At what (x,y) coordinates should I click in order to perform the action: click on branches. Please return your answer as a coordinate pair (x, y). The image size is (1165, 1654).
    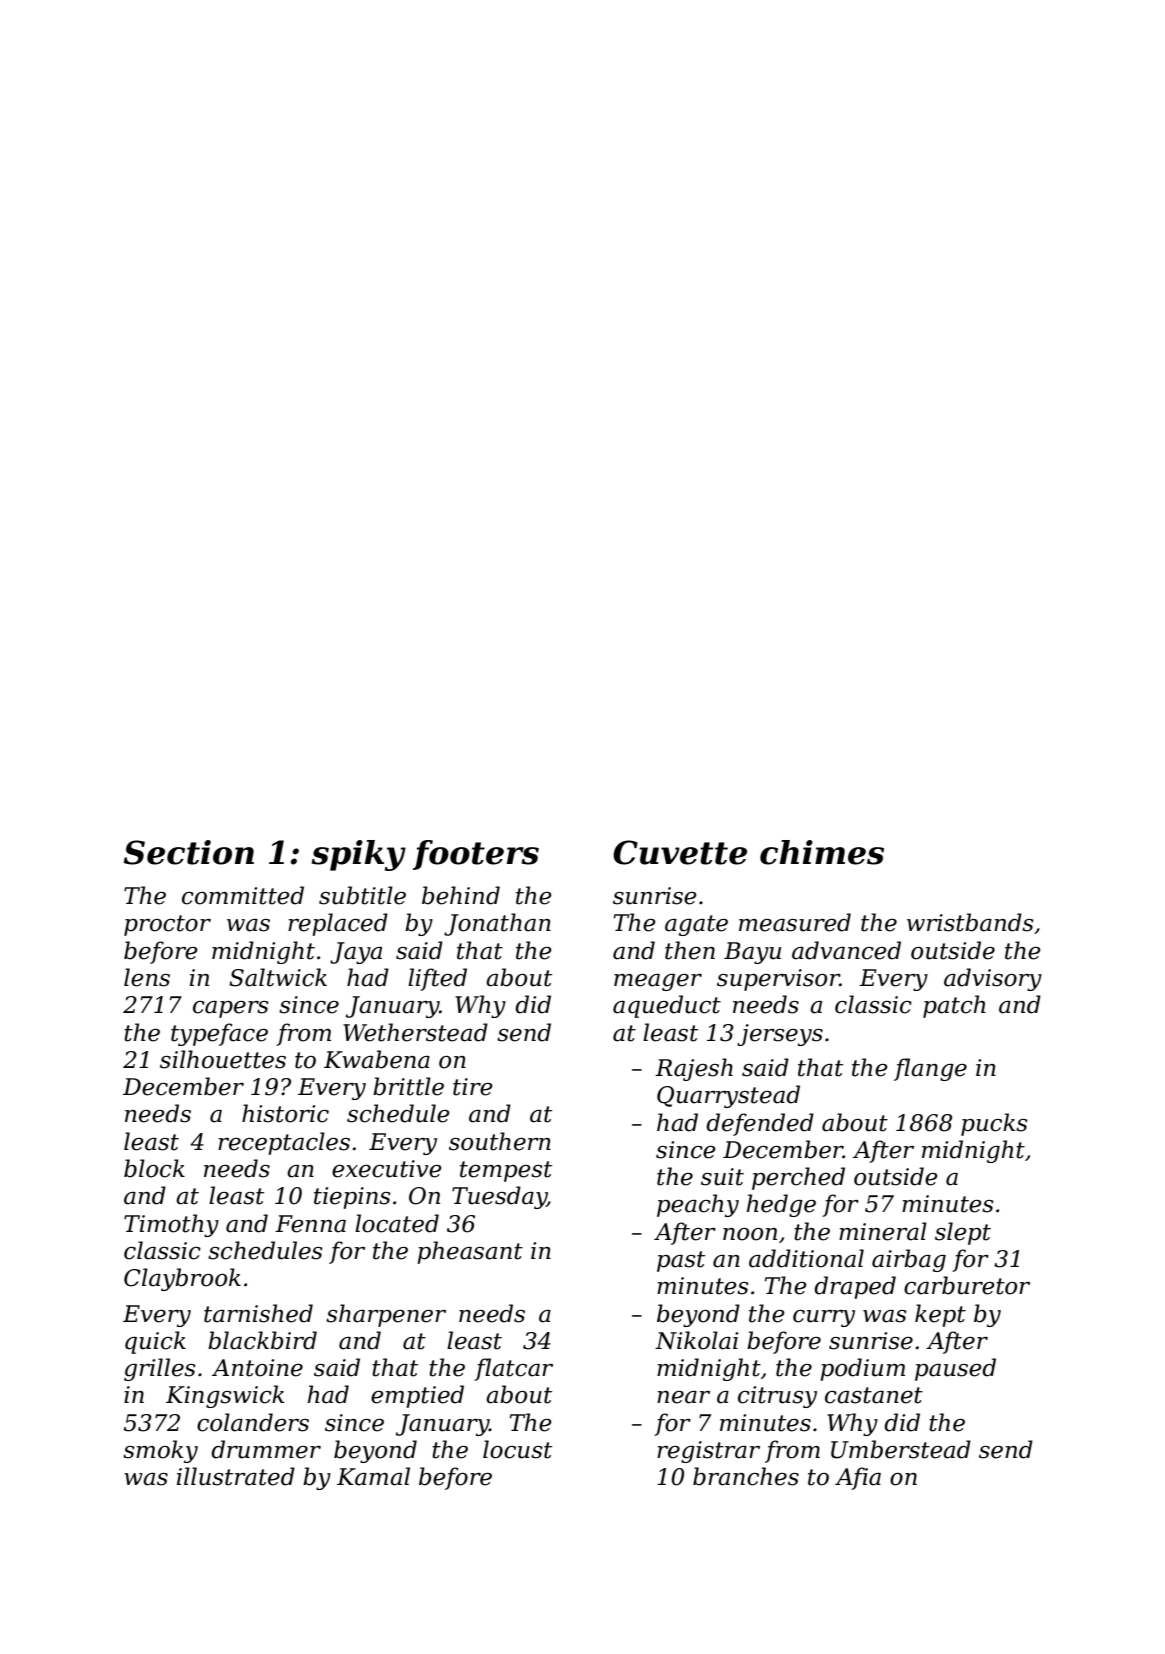
    Looking at the image, I should click on (746, 1476).
